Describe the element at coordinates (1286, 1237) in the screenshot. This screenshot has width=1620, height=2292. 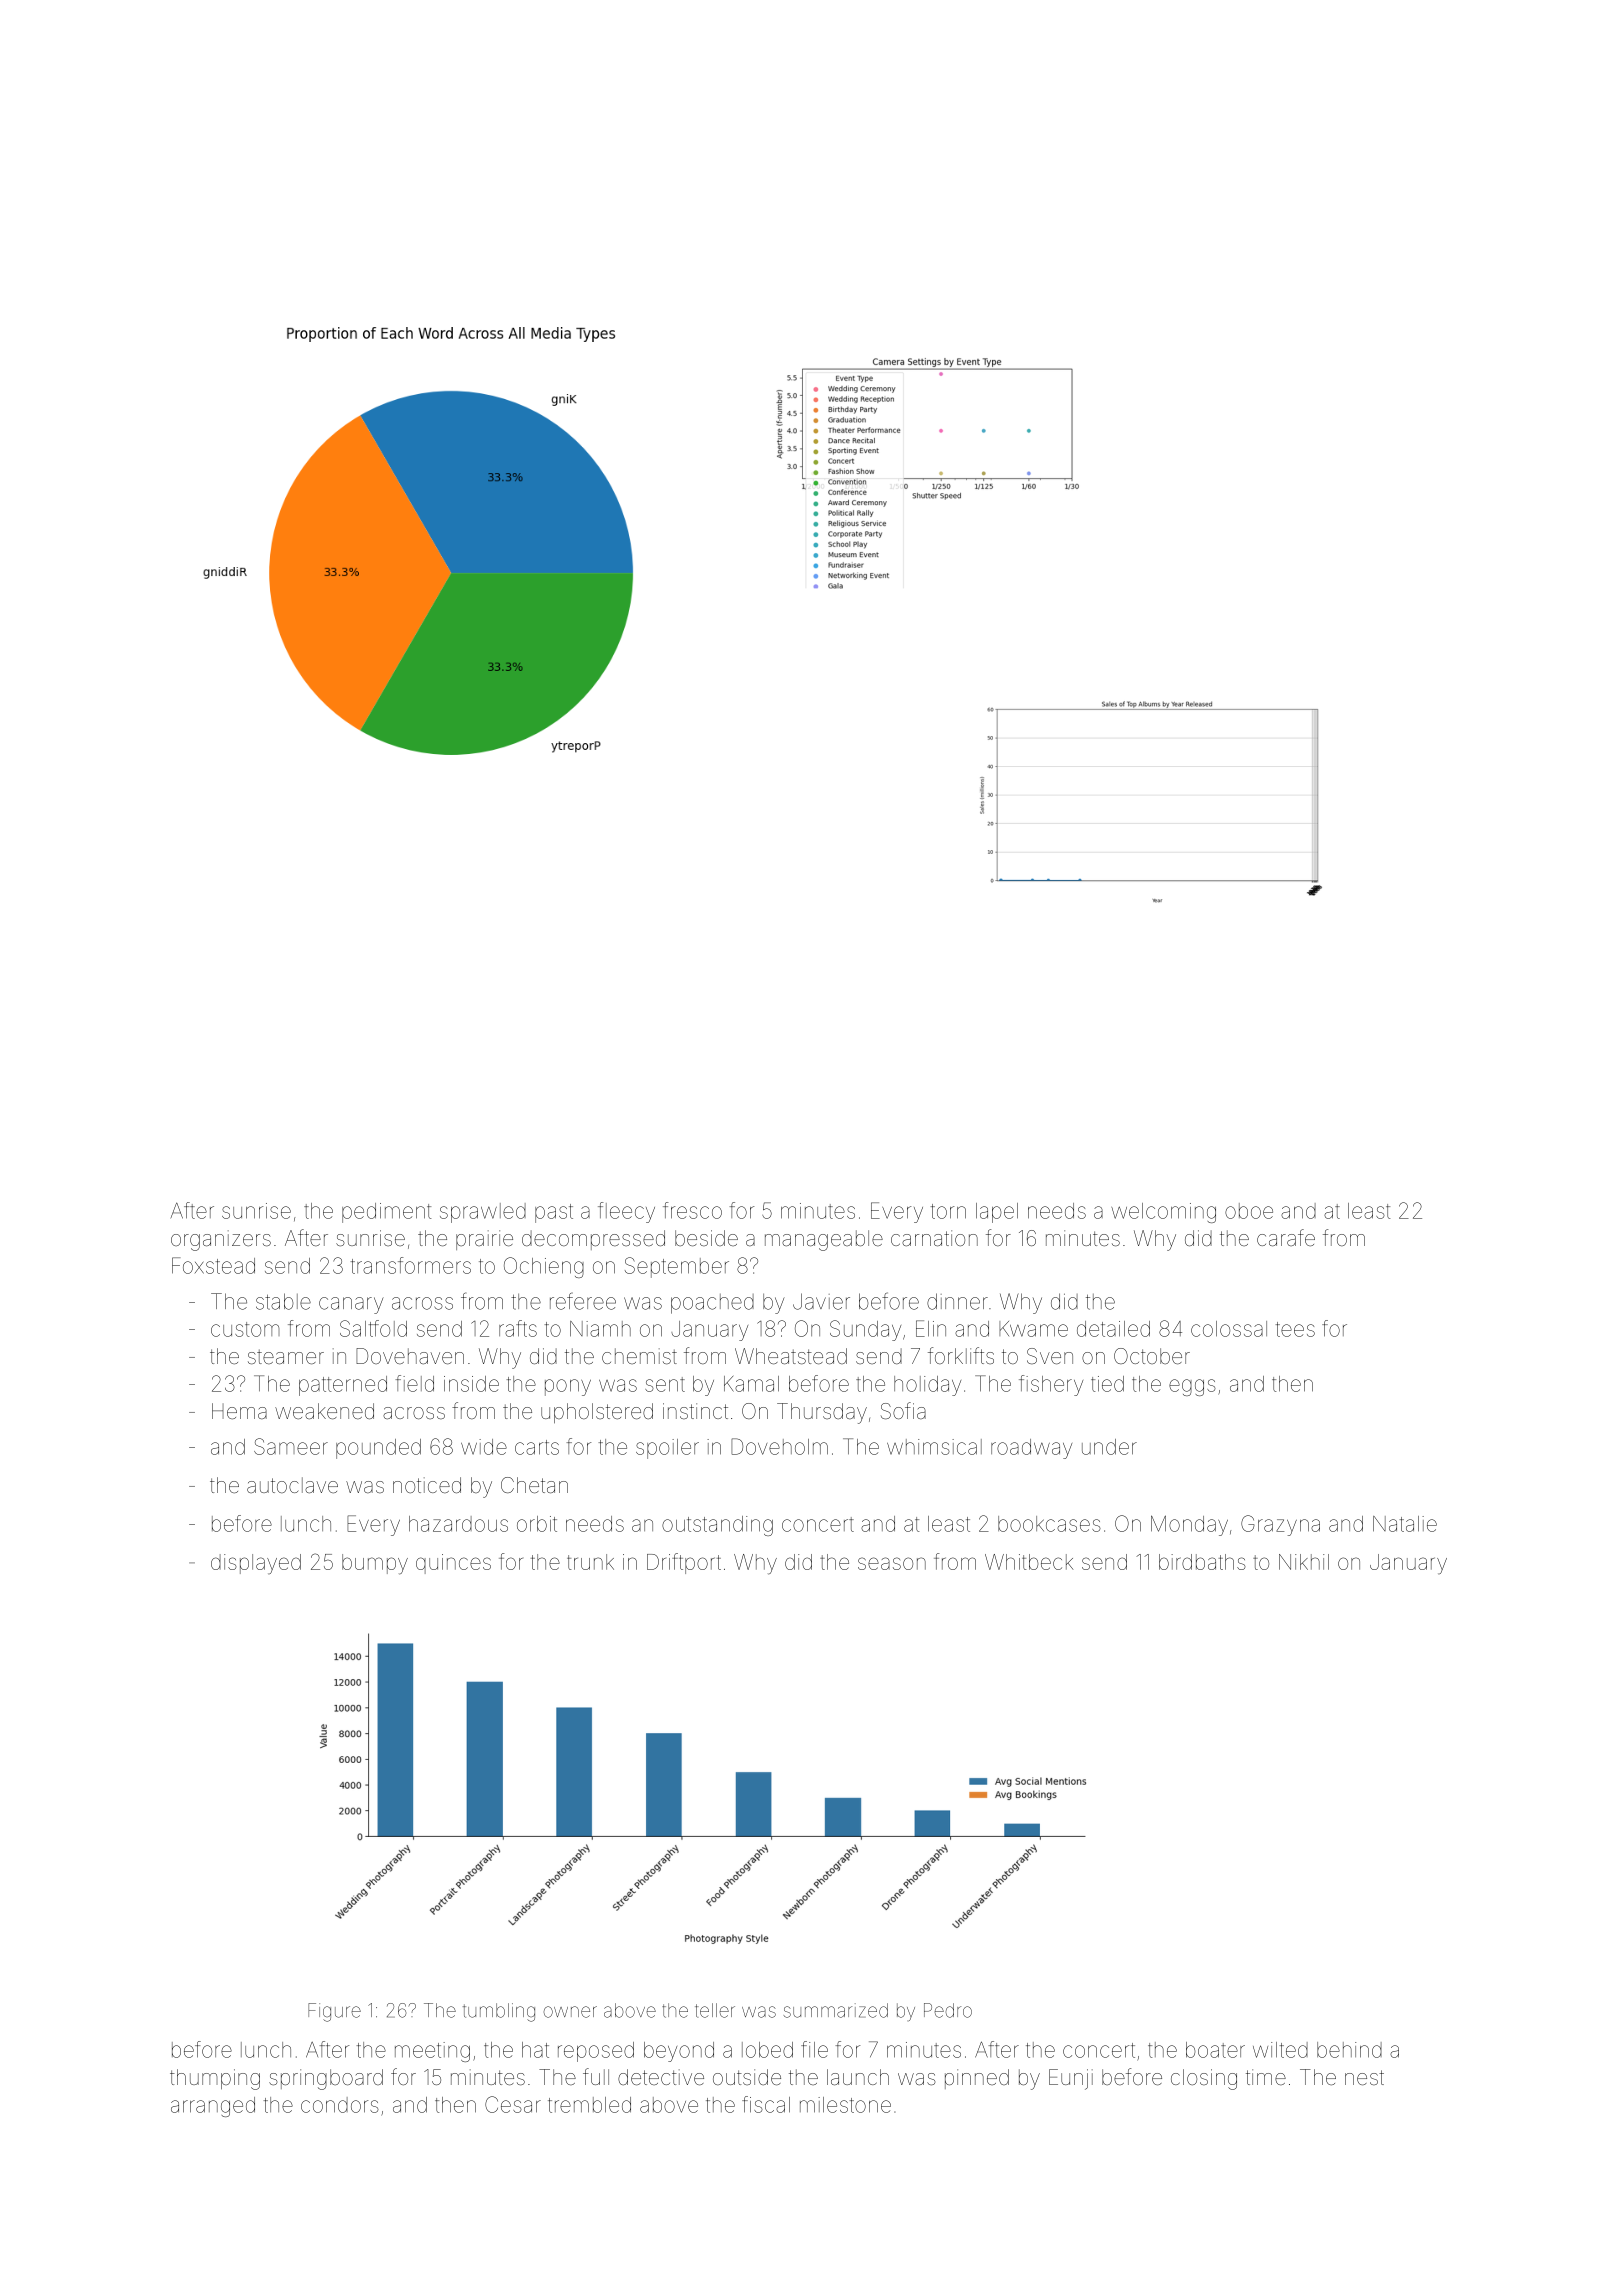
I see `carafe` at that location.
